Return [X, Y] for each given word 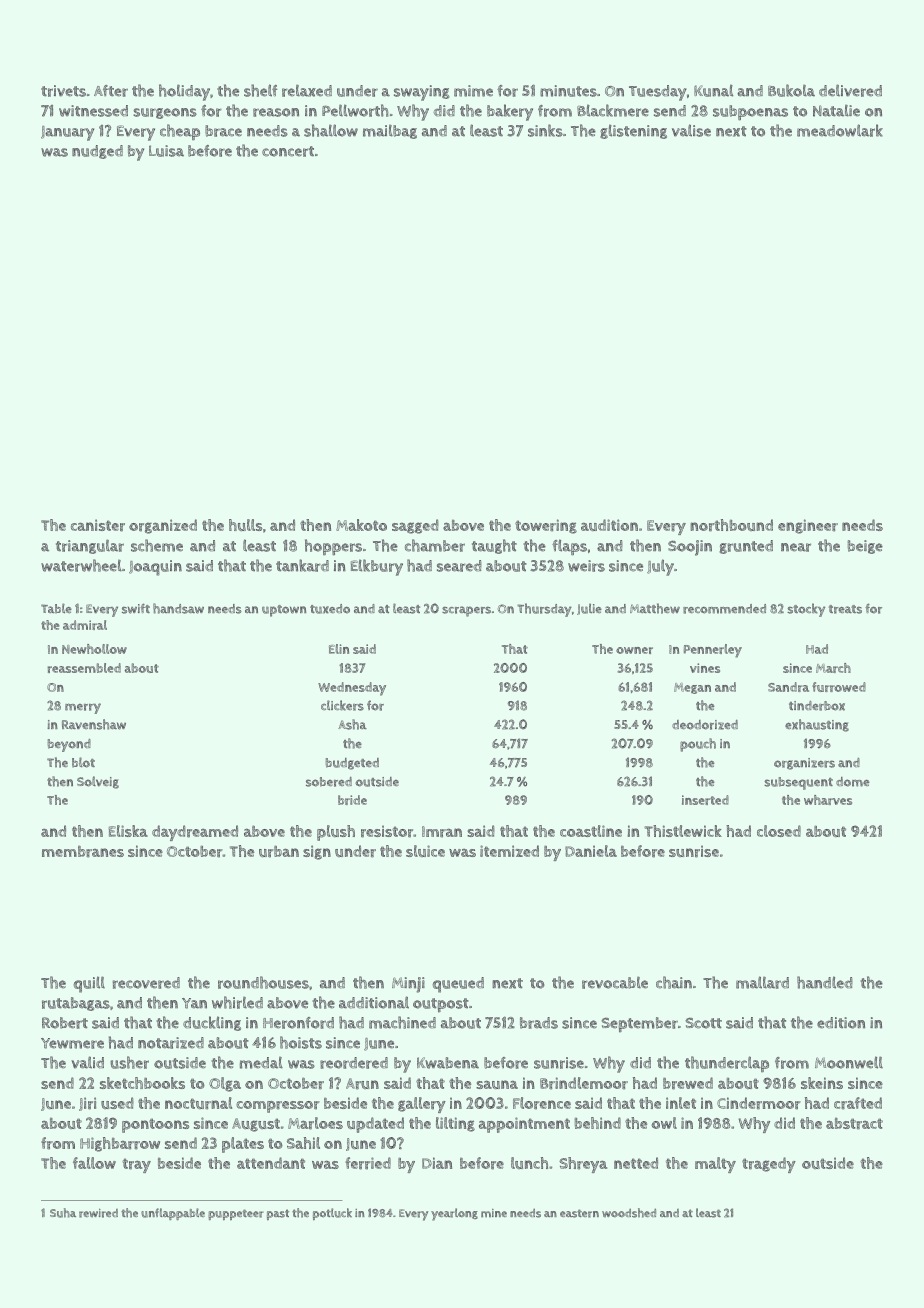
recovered [146, 983]
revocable [615, 982]
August [256, 1125]
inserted [705, 800]
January [67, 133]
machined [402, 1022]
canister [98, 525]
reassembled [84, 668]
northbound [731, 525]
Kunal [713, 90]
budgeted [352, 764]
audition [609, 525]
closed [779, 831]
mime [473, 91]
